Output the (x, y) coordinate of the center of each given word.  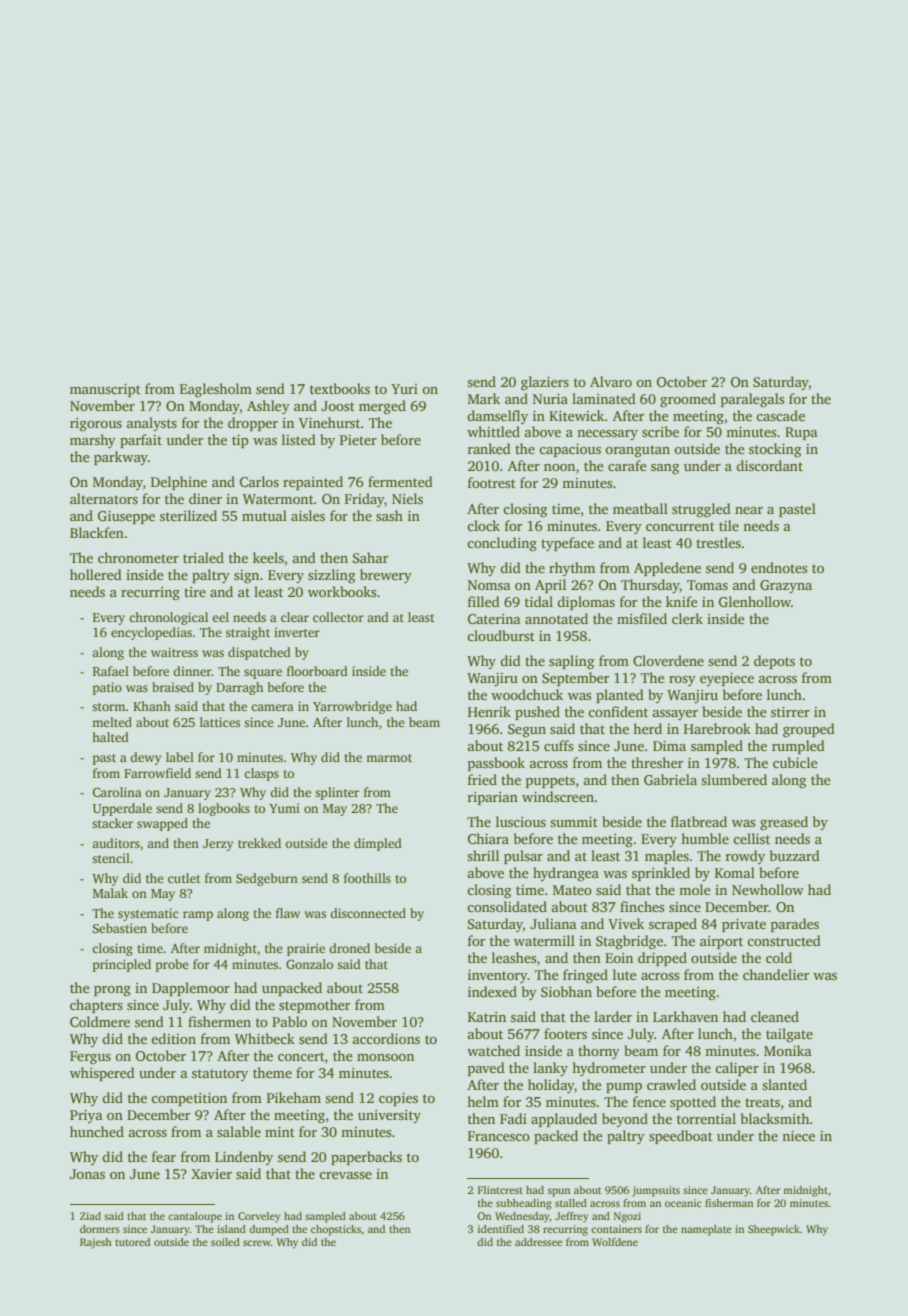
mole (695, 889)
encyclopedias (151, 633)
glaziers (545, 383)
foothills (367, 878)
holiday (551, 1086)
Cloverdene (668, 660)
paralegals (752, 400)
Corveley (259, 1217)
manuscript (105, 390)
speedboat (681, 1137)
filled (484, 601)
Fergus (90, 1057)
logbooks (224, 809)
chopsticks (336, 1230)
